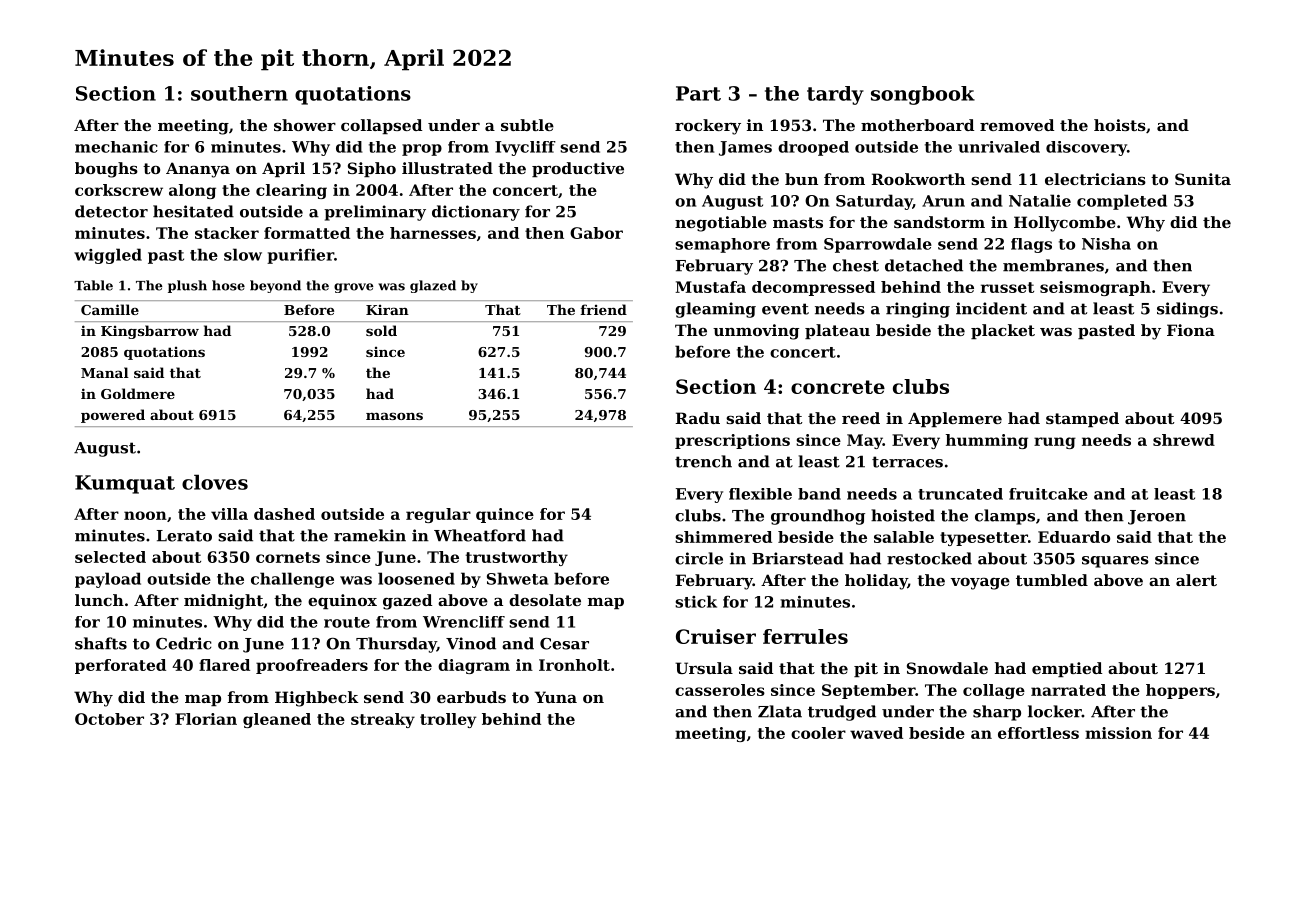 Image resolution: width=1308 pixels, height=924 pixels. What do you see at coordinates (699, 558) in the screenshot?
I see `circle` at bounding box center [699, 558].
